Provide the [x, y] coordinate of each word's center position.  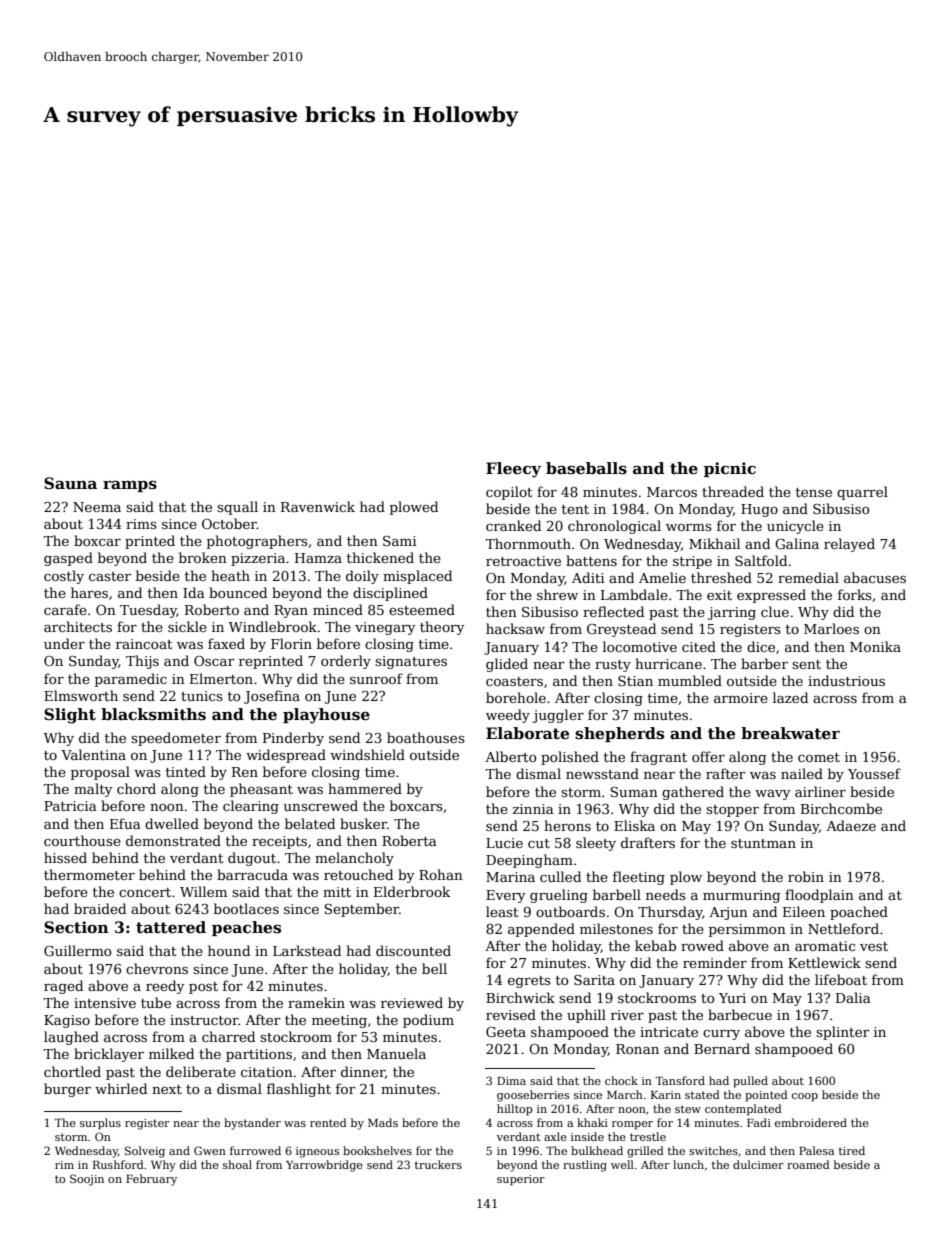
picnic [730, 469]
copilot [509, 493]
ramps [130, 486]
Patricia [70, 806]
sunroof [376, 678]
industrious [846, 680]
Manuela [396, 1053]
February [151, 1180]
